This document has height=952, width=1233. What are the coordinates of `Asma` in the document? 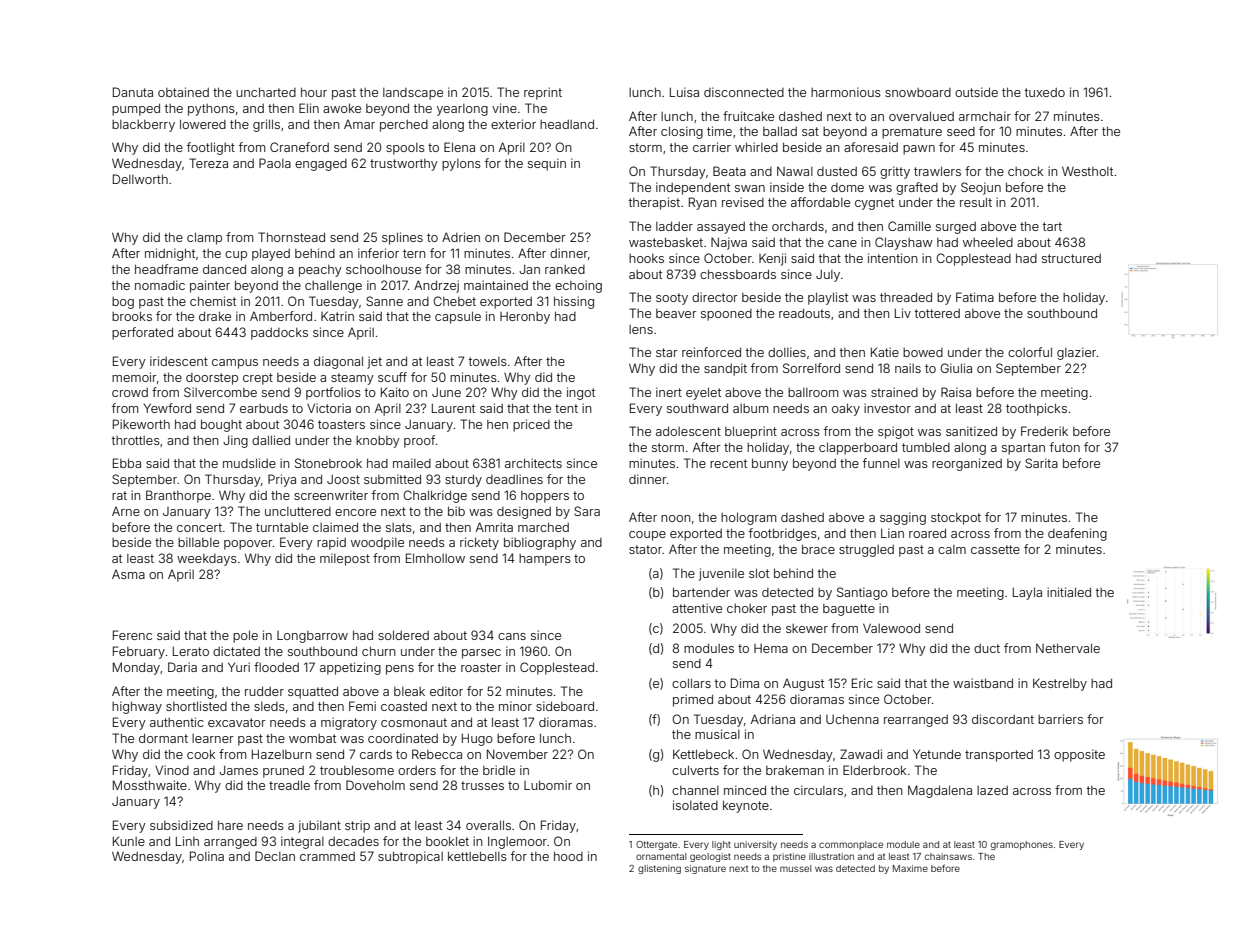 It's located at (128, 574).
